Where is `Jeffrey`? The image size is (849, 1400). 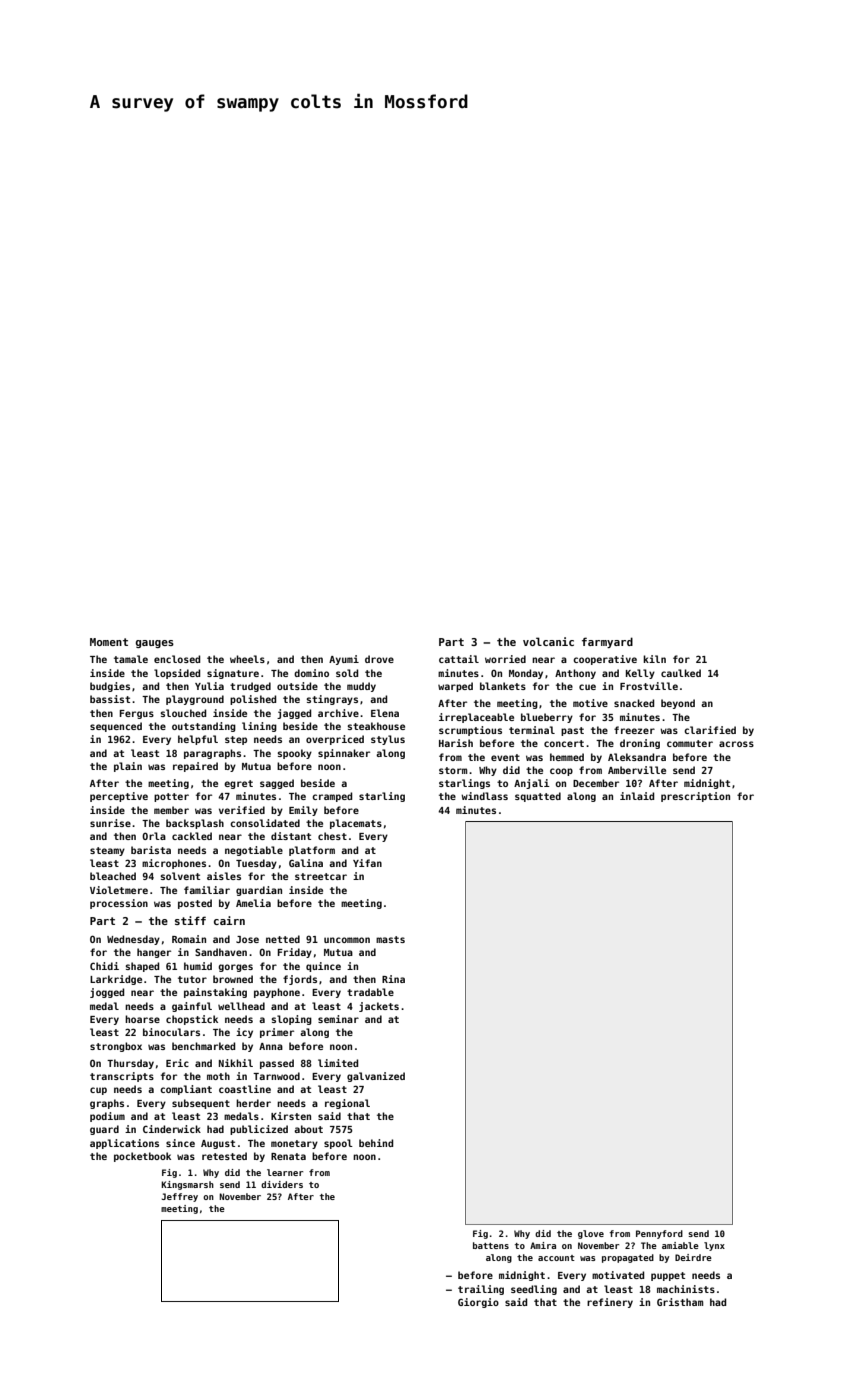
Jeffrey is located at coordinates (180, 1197).
